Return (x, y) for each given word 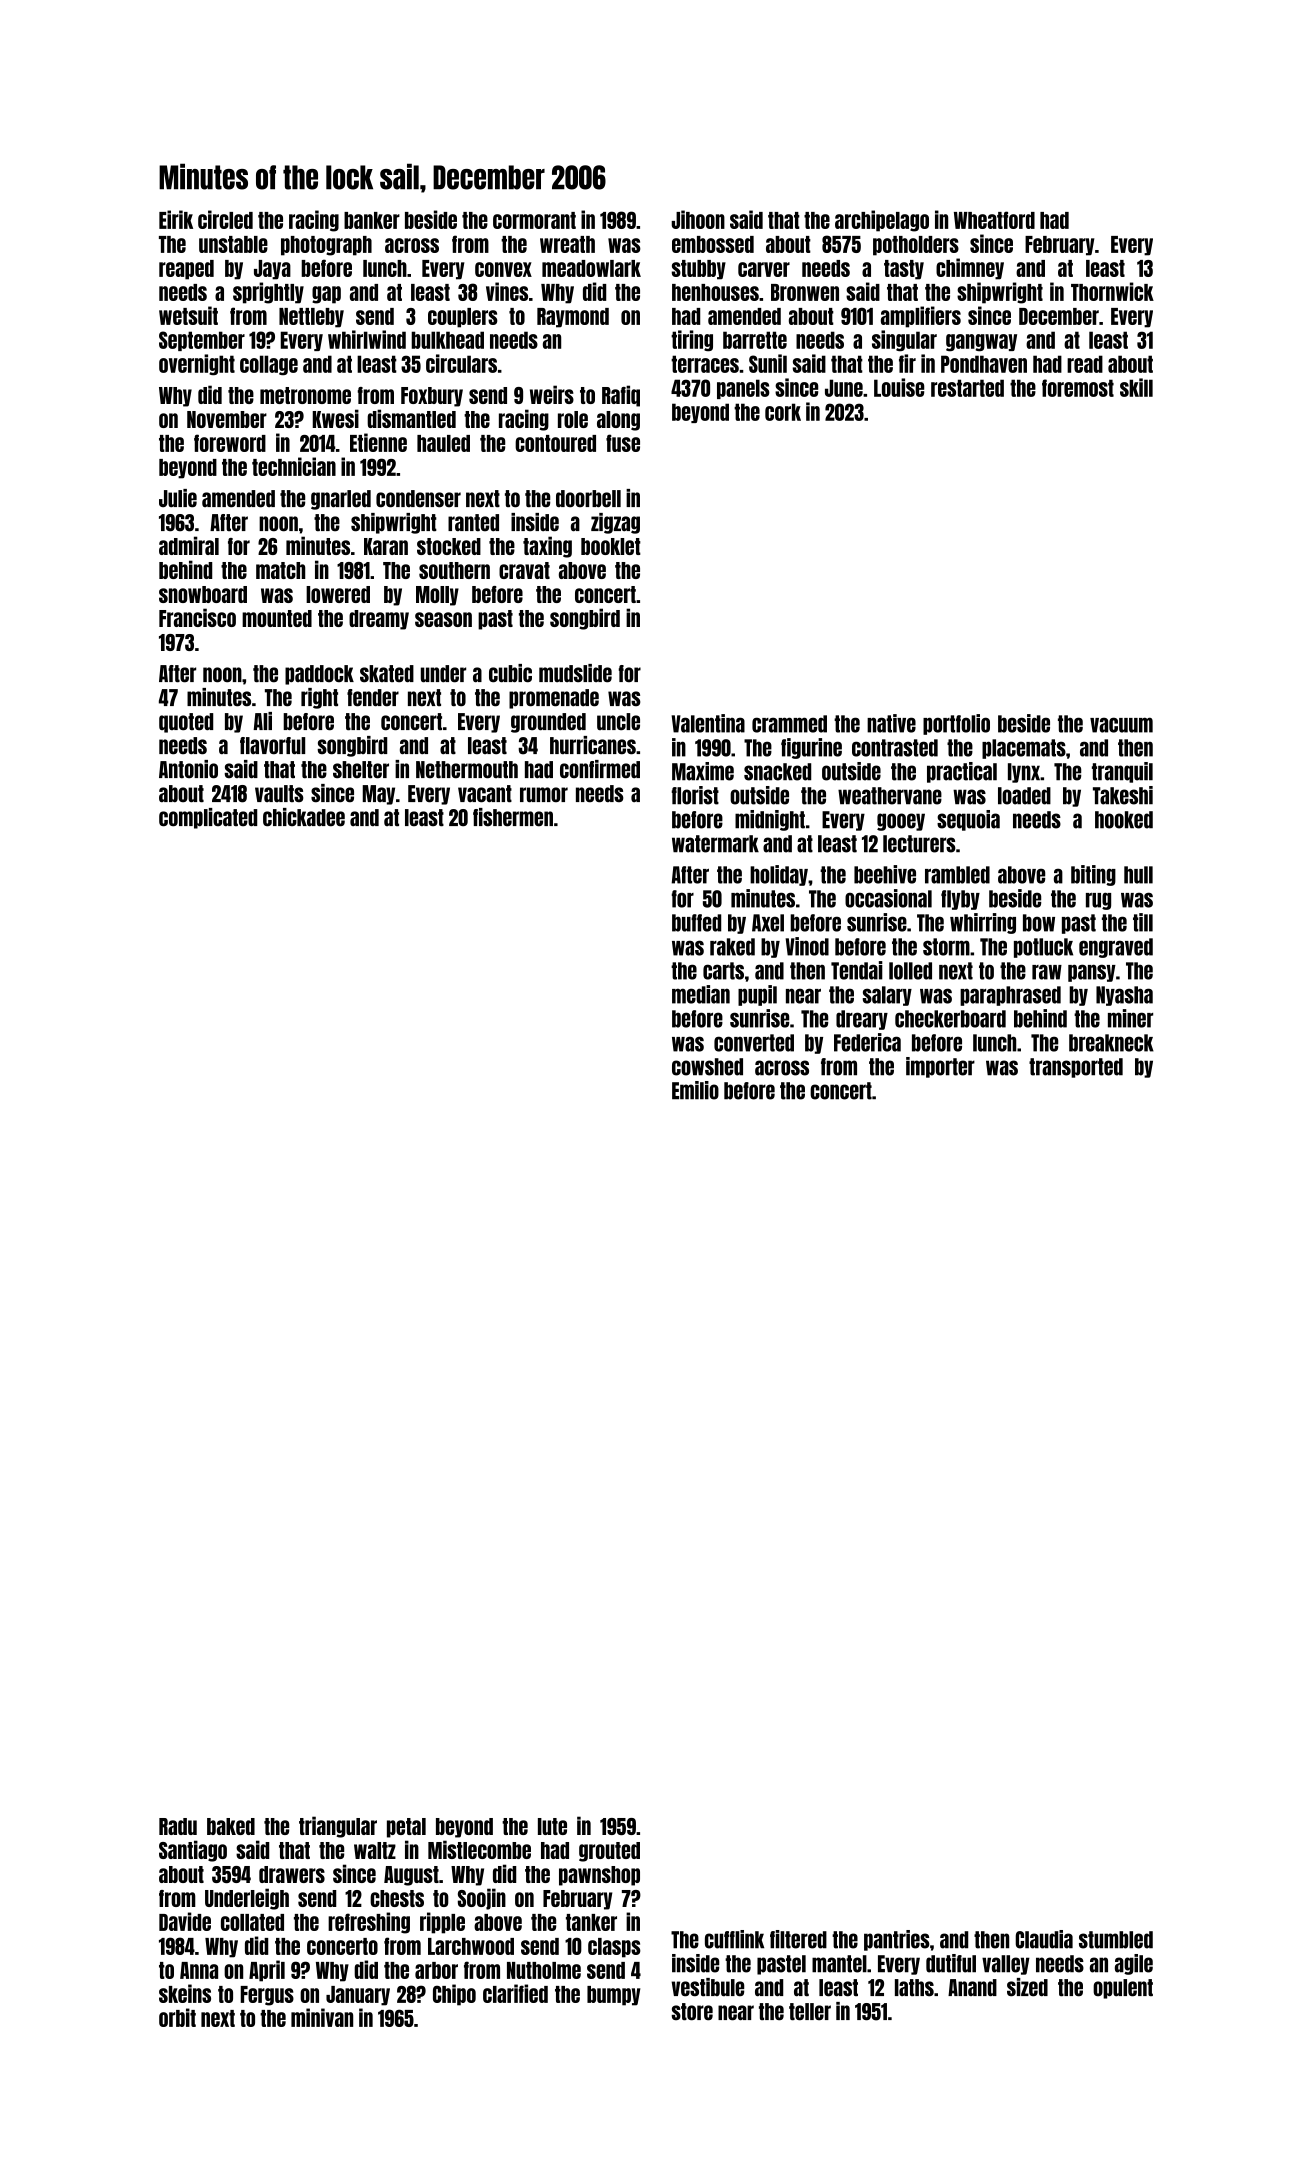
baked (231, 1826)
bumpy (613, 1996)
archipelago (882, 221)
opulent (1123, 1989)
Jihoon (698, 219)
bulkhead (447, 340)
